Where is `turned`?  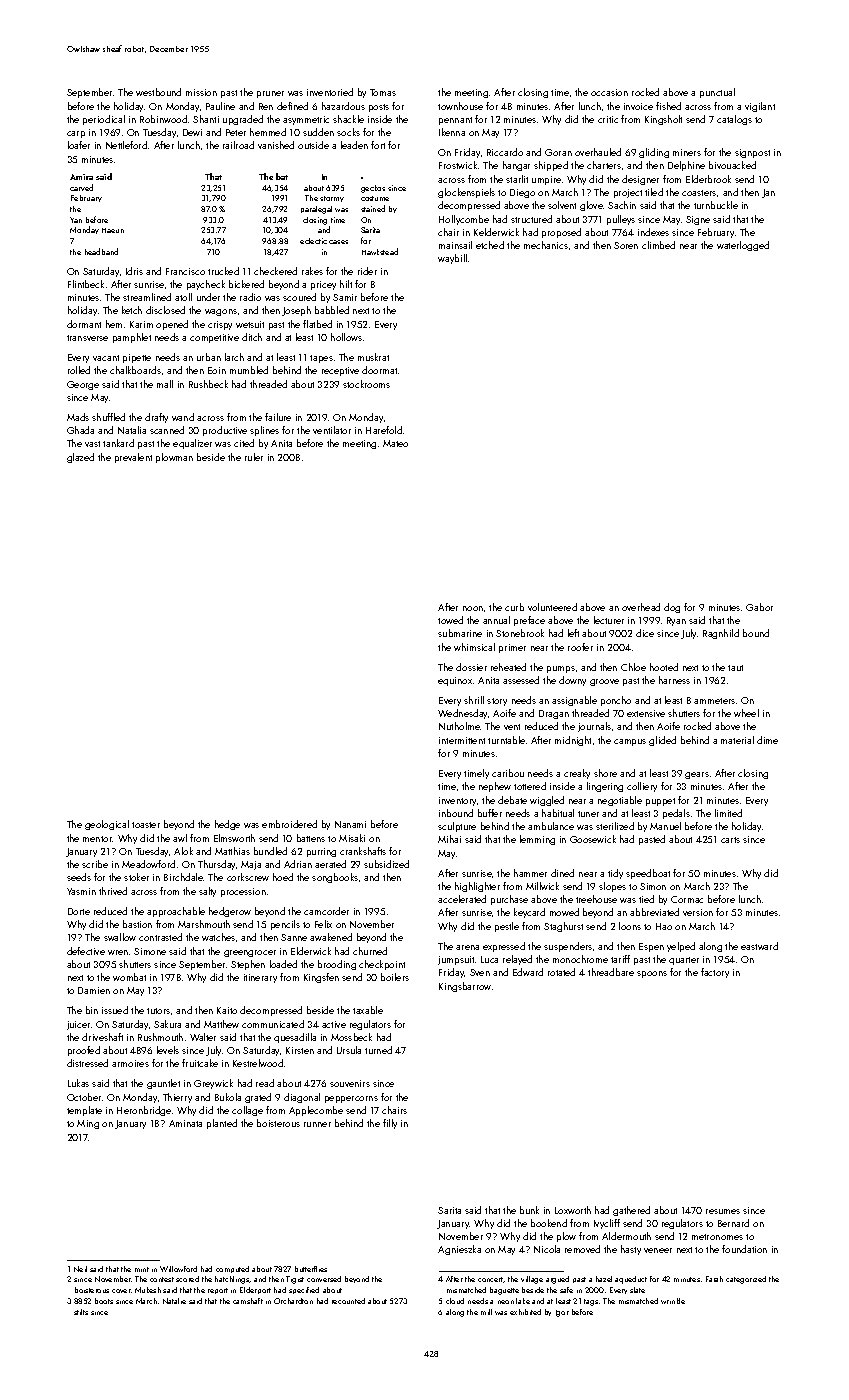 turned is located at coordinates (378, 1050).
